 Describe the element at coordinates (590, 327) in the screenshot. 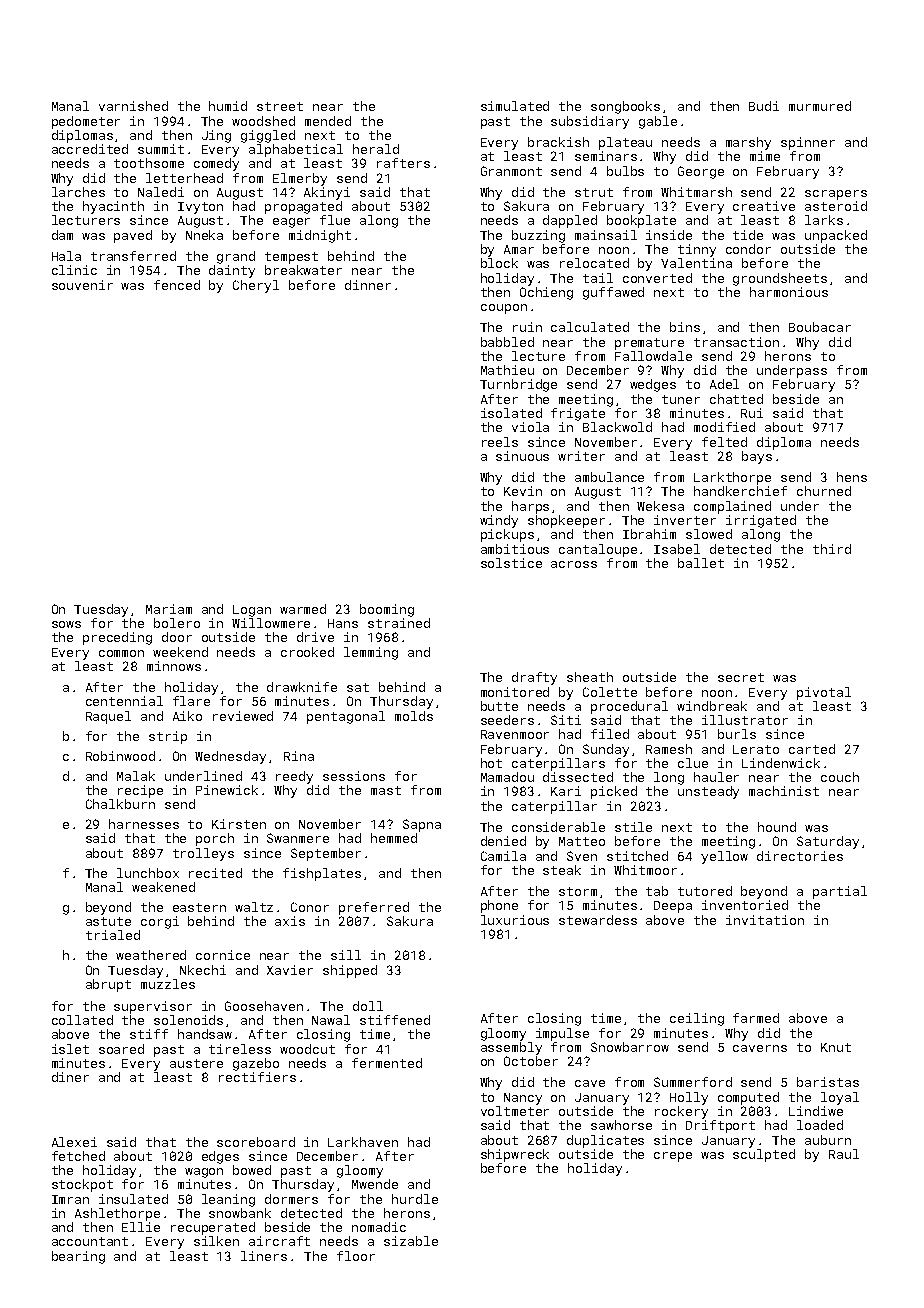

I see `calculated` at that location.
